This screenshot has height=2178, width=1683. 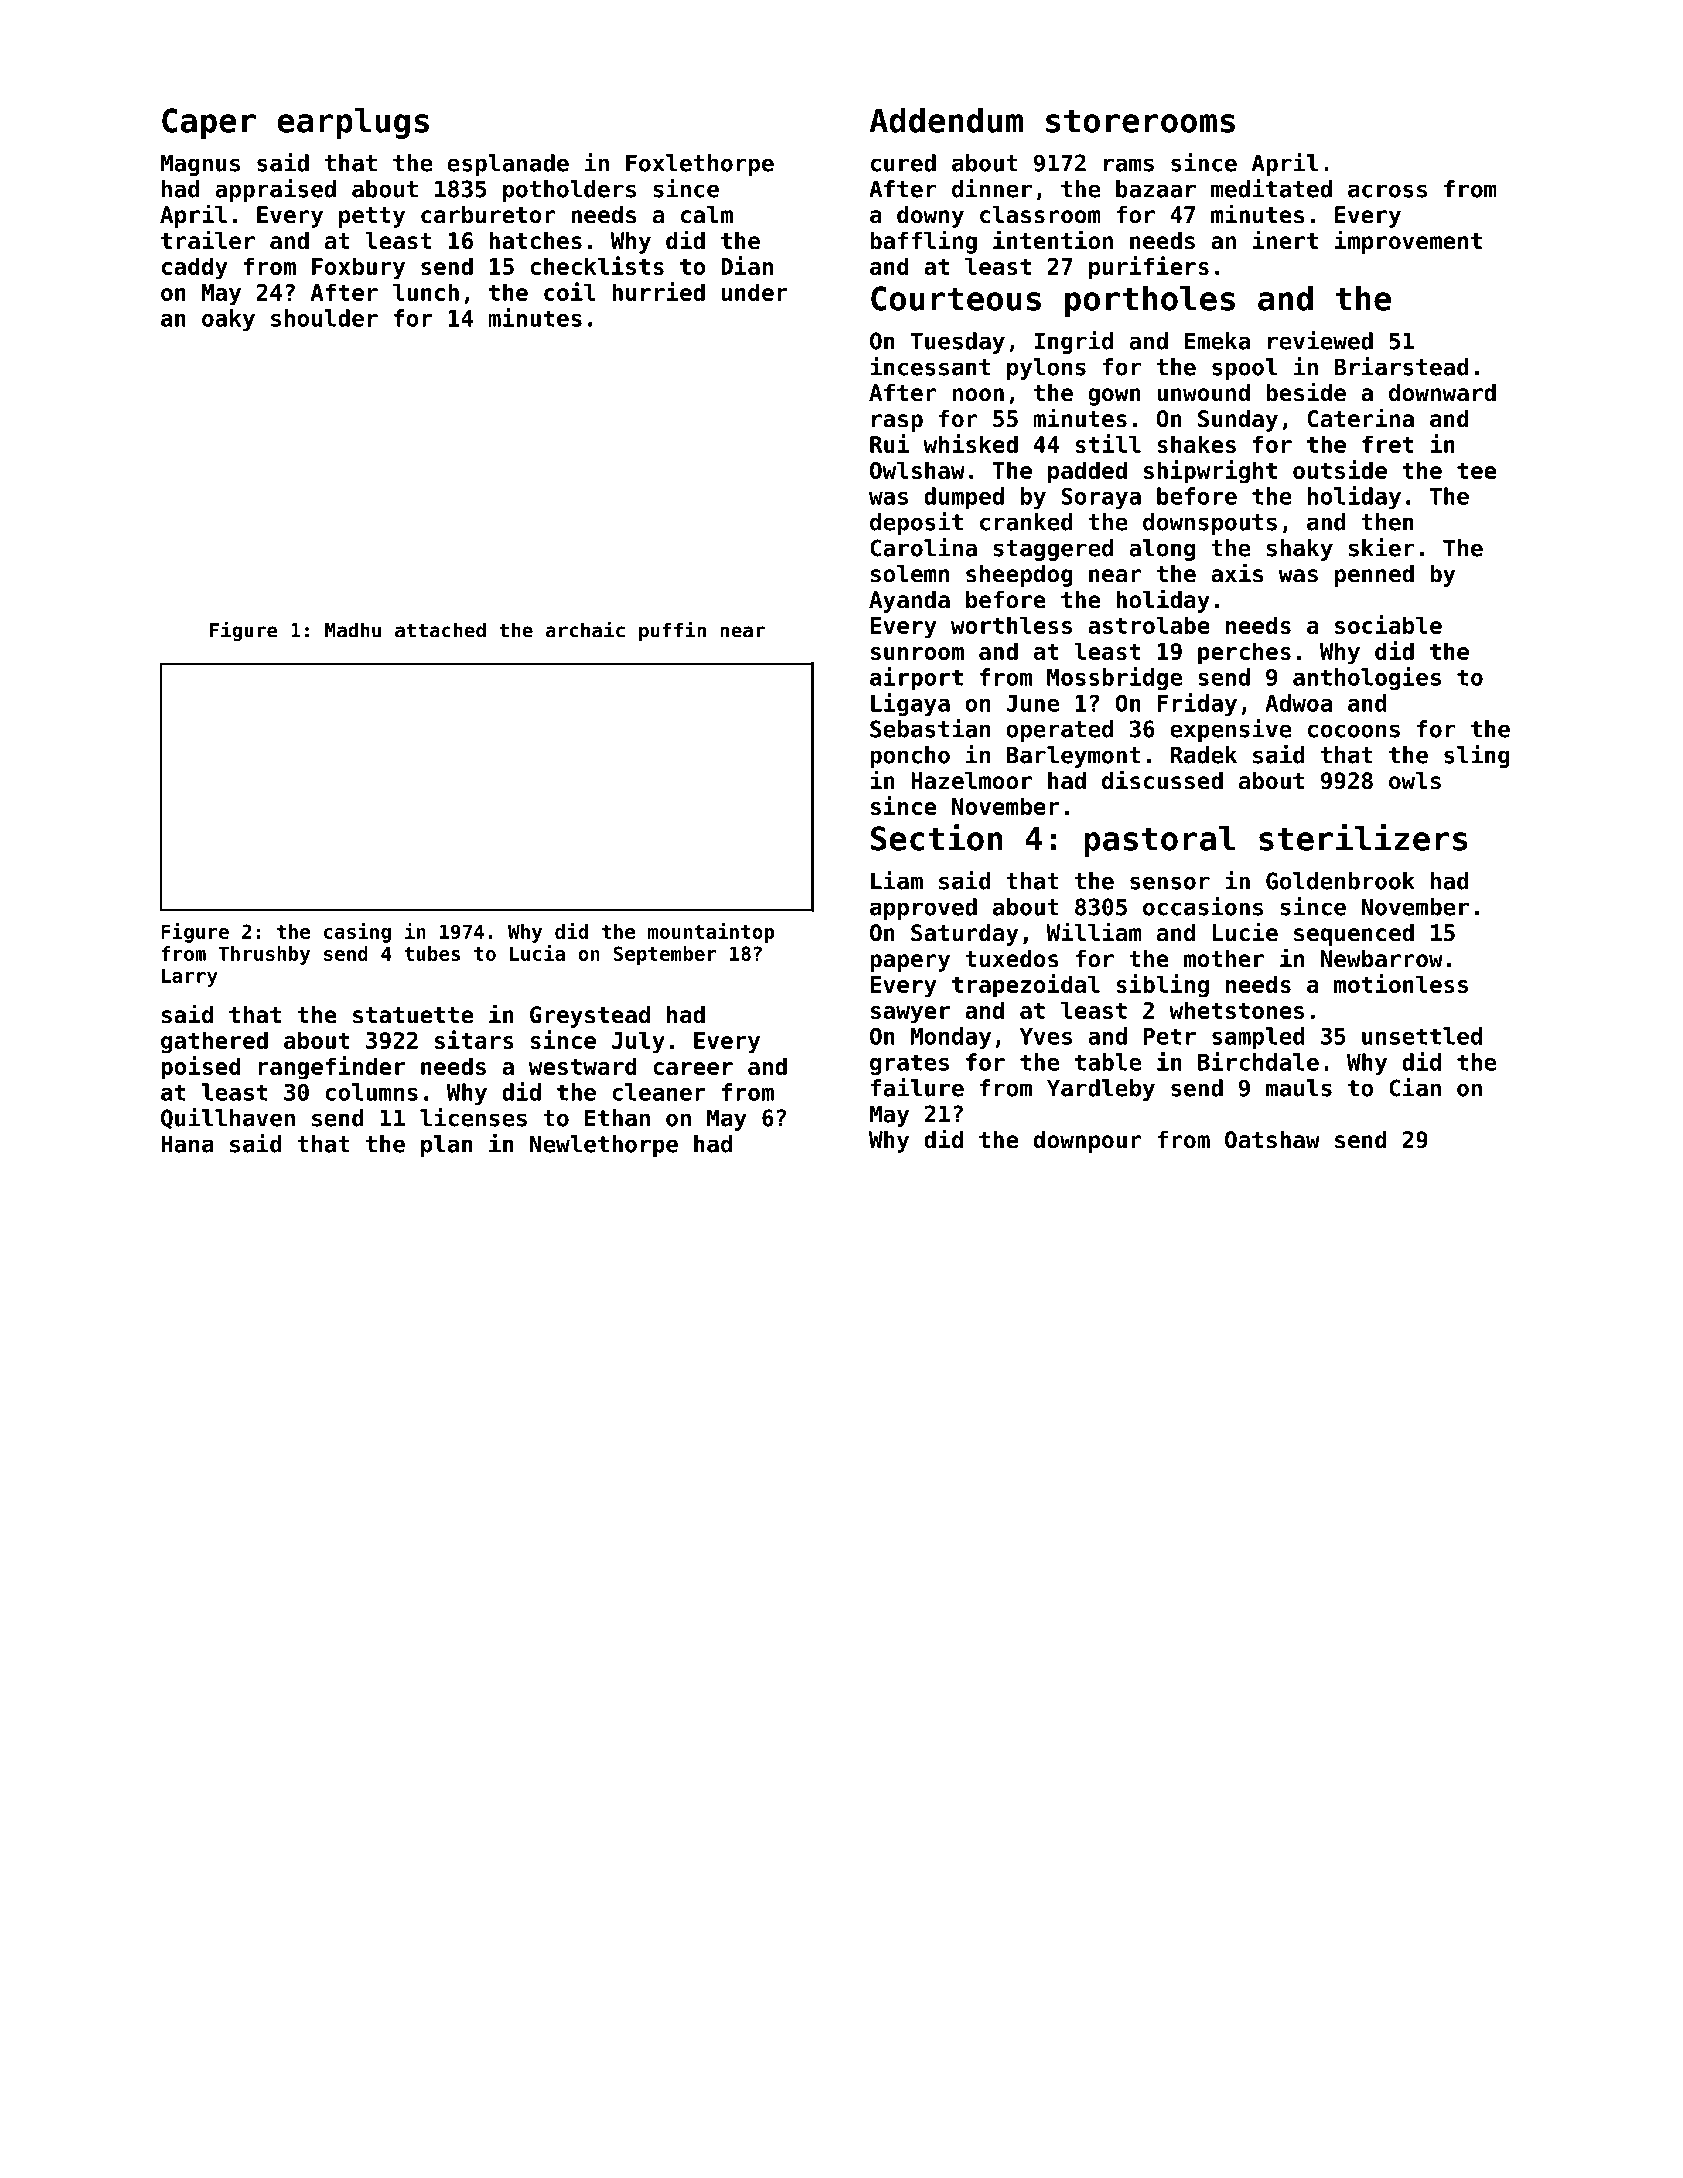 I want to click on Madhu, so click(x=353, y=630).
